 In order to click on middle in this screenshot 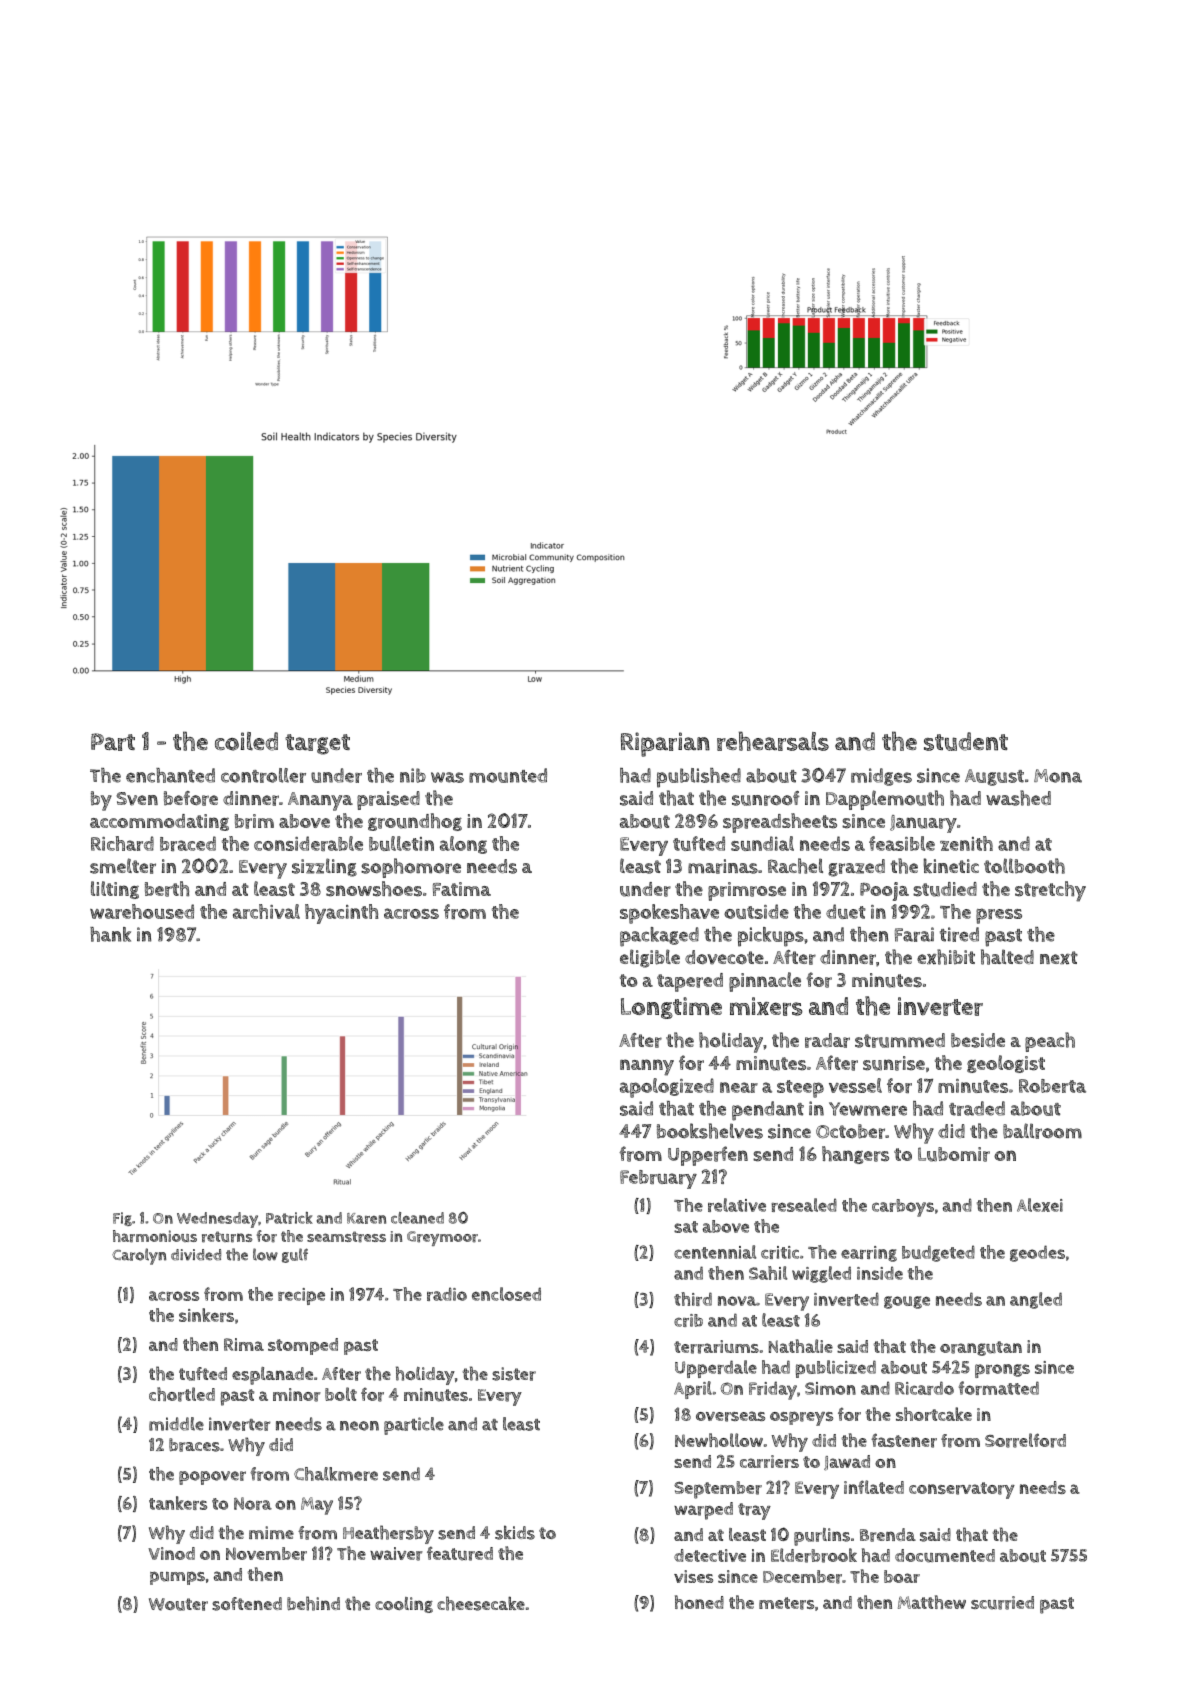, I will do `click(176, 1424)`.
